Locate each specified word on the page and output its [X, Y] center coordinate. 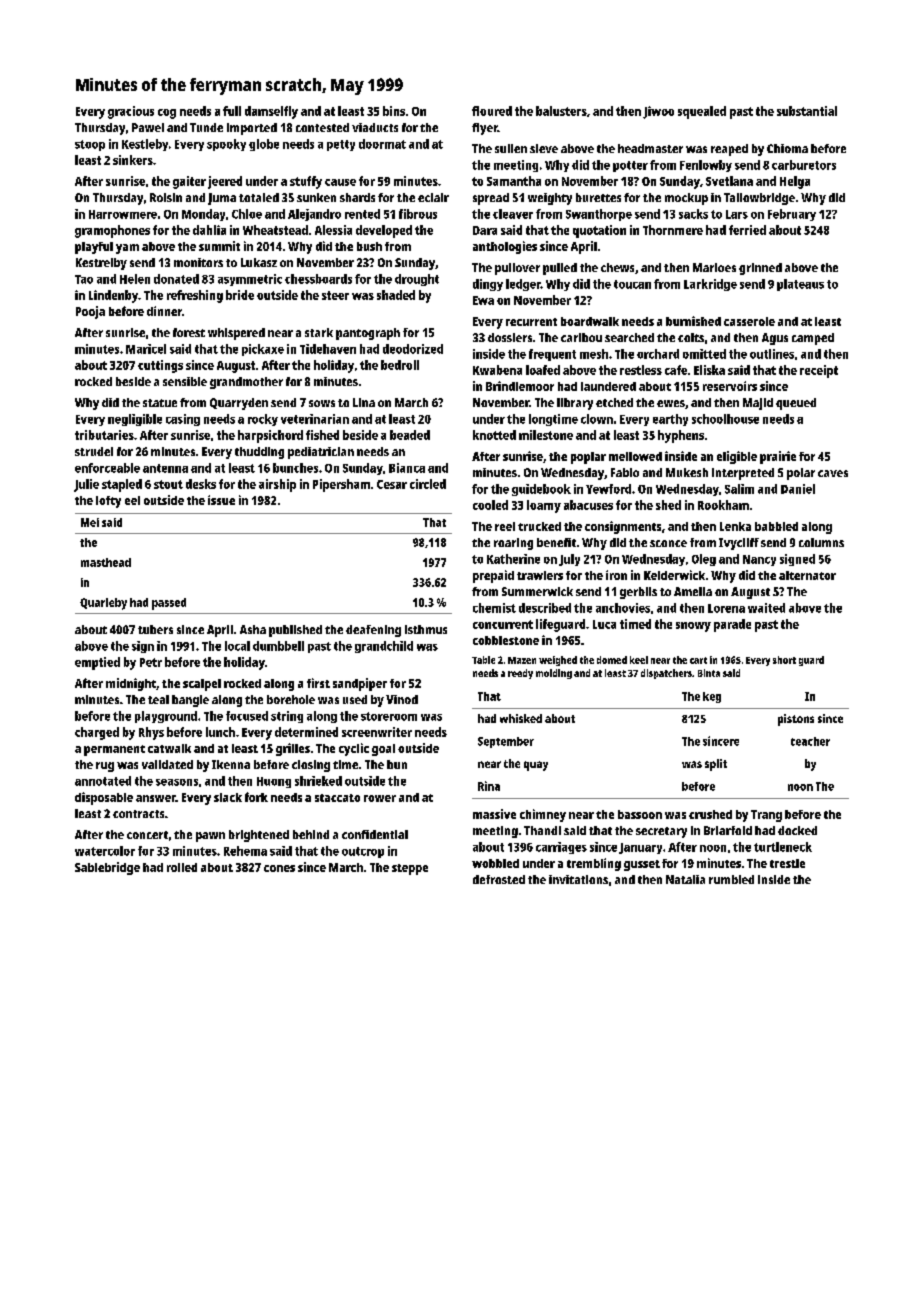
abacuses [588, 505]
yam [127, 249]
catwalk [169, 748]
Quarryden [239, 404]
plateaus [800, 285]
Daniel [798, 489]
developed [384, 231]
